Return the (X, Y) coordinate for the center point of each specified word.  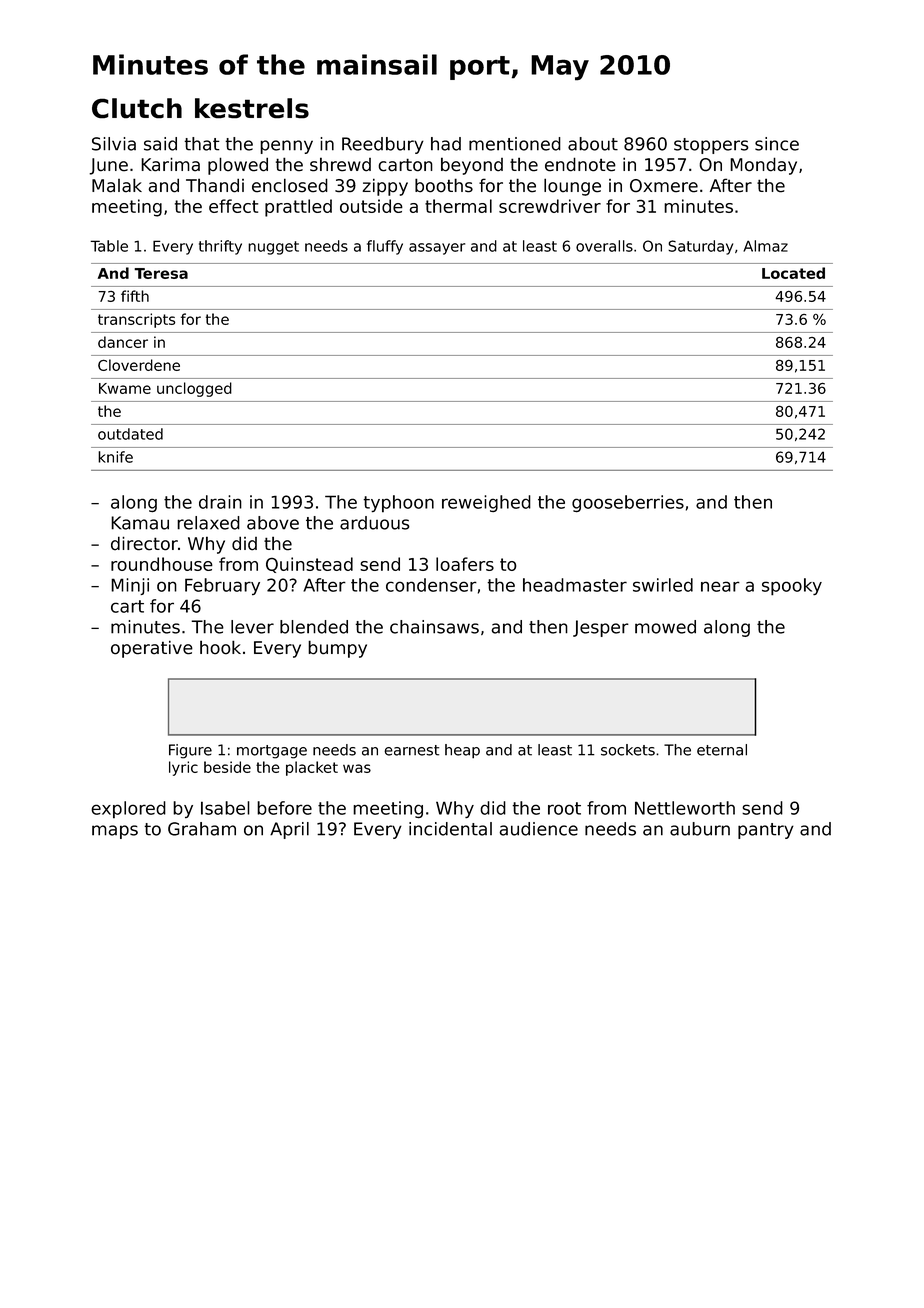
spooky (792, 587)
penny (286, 147)
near (720, 586)
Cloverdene (139, 365)
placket (312, 768)
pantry (766, 831)
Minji (130, 586)
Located (793, 273)
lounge (572, 187)
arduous (375, 523)
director (144, 543)
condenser (431, 585)
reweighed (486, 503)
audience (538, 829)
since (777, 144)
